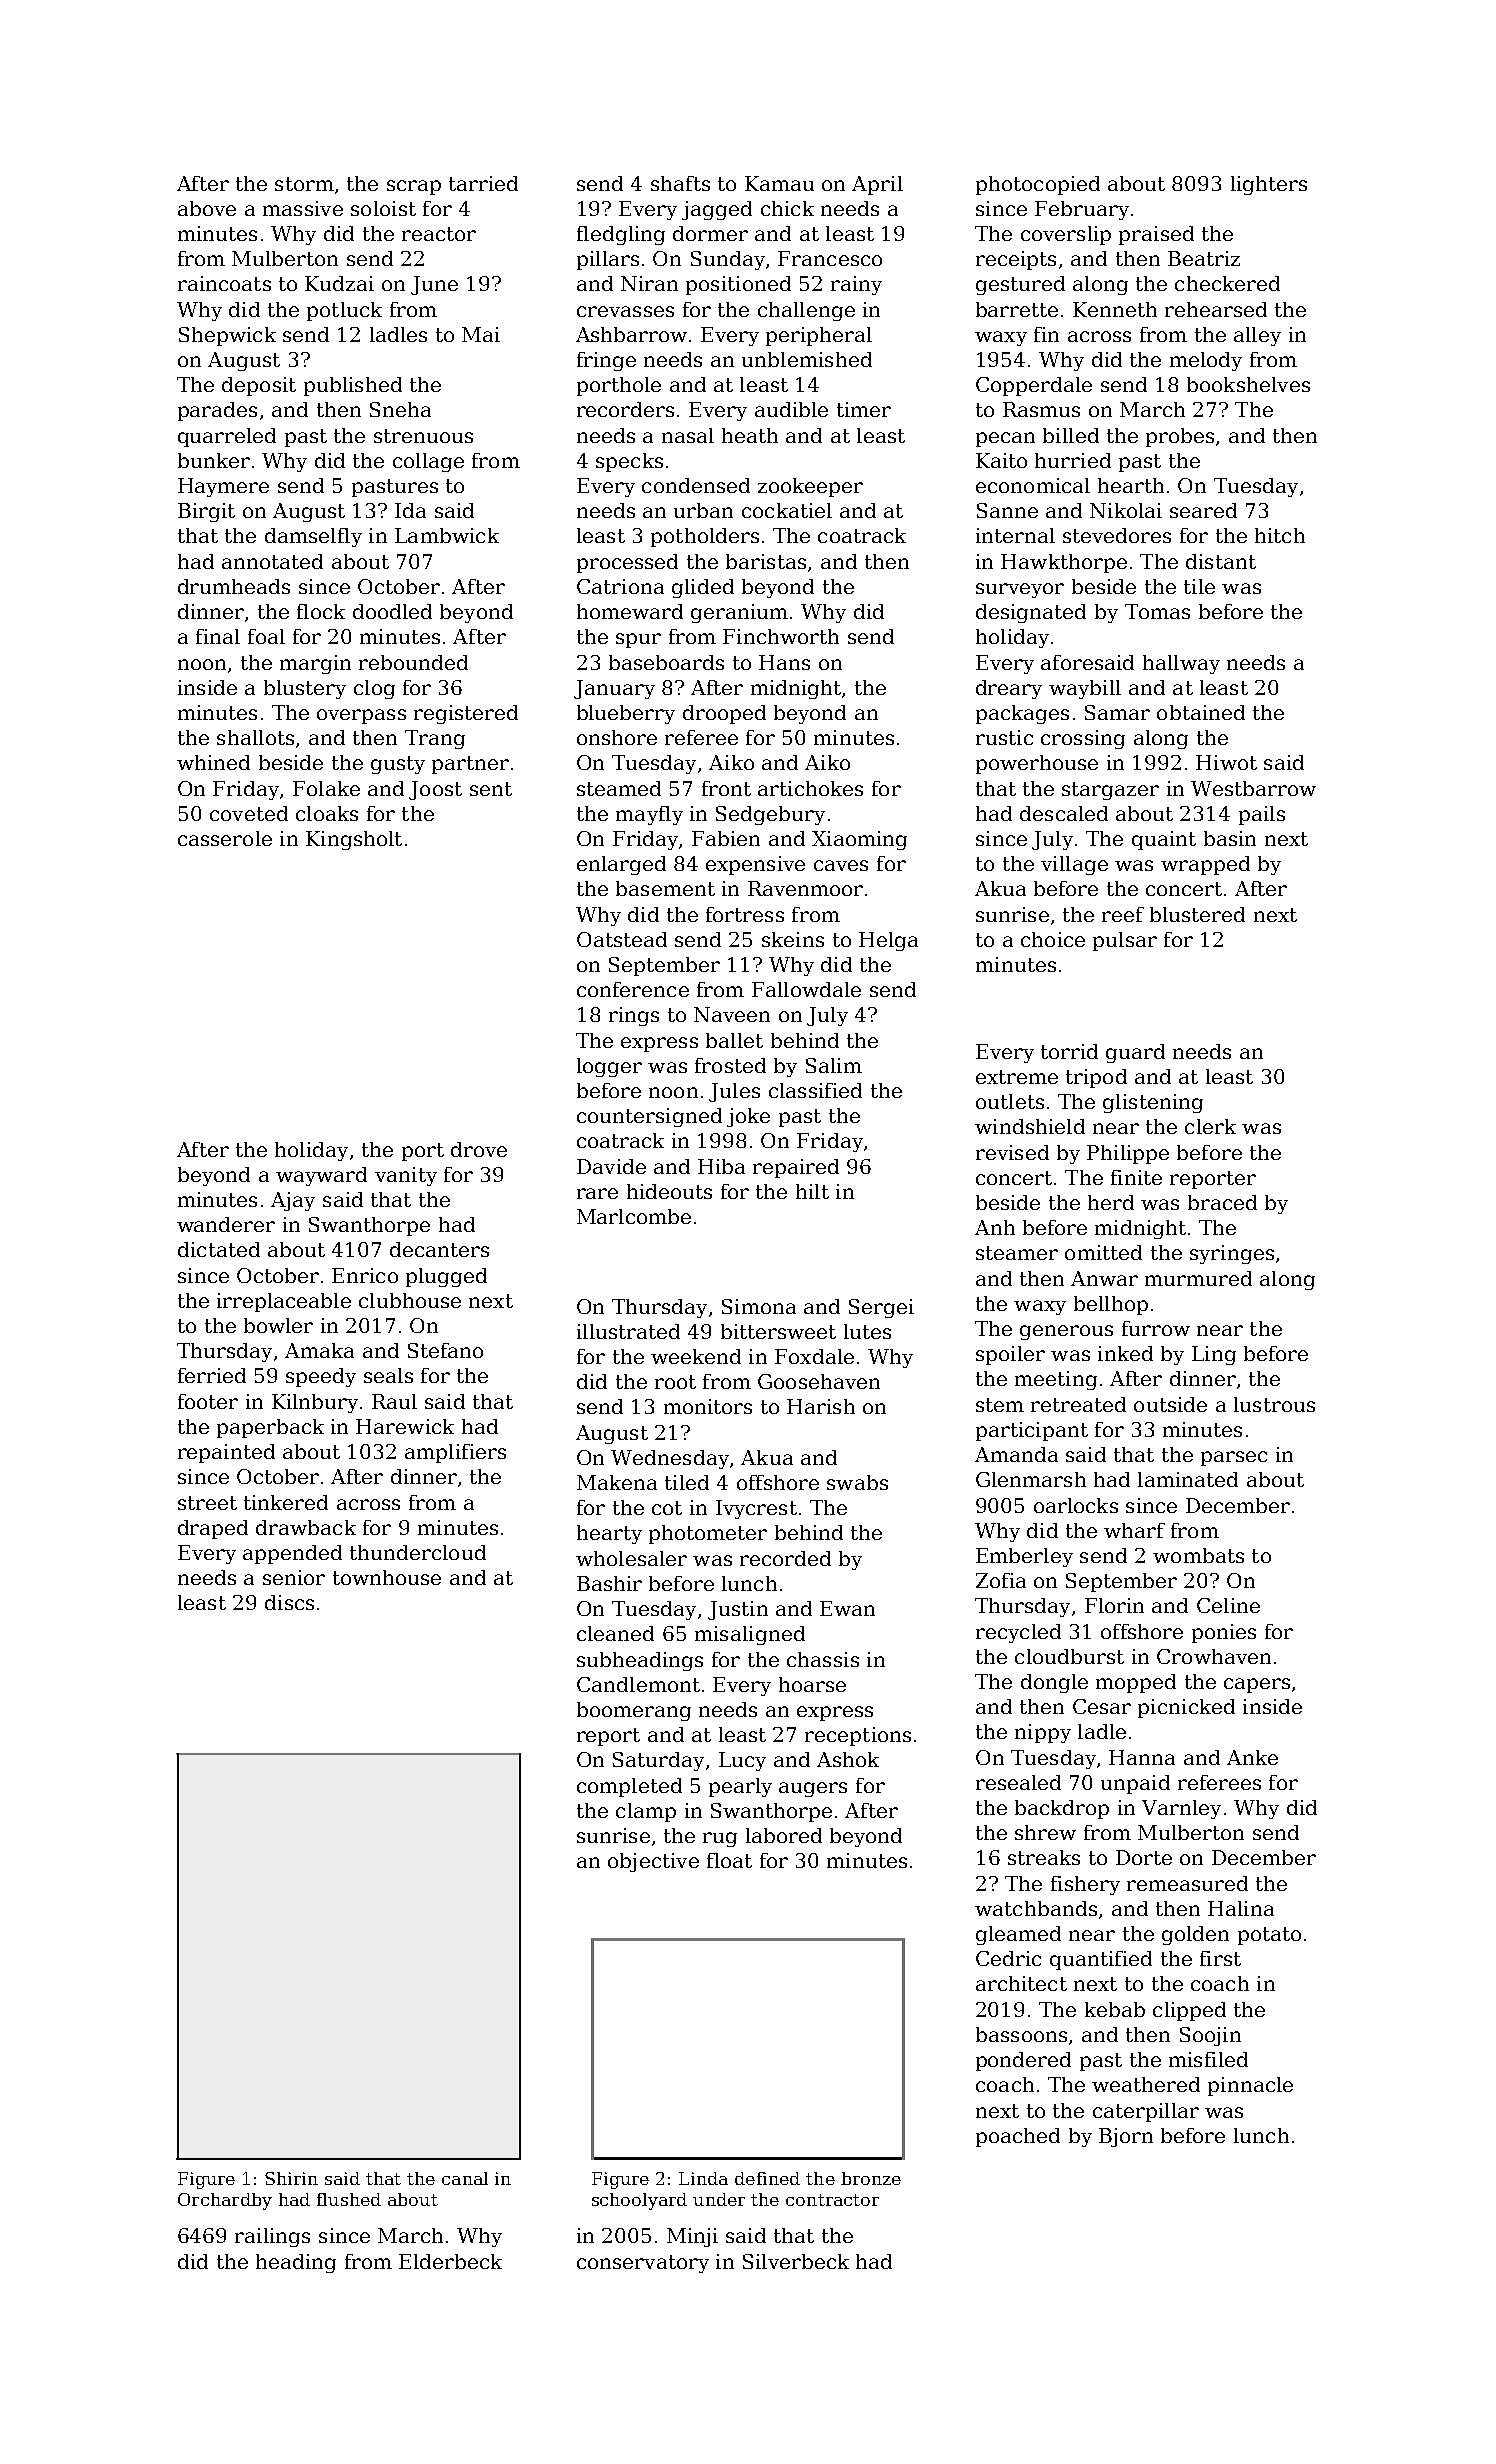  What do you see at coordinates (638, 1684) in the screenshot?
I see `Candlemont` at bounding box center [638, 1684].
